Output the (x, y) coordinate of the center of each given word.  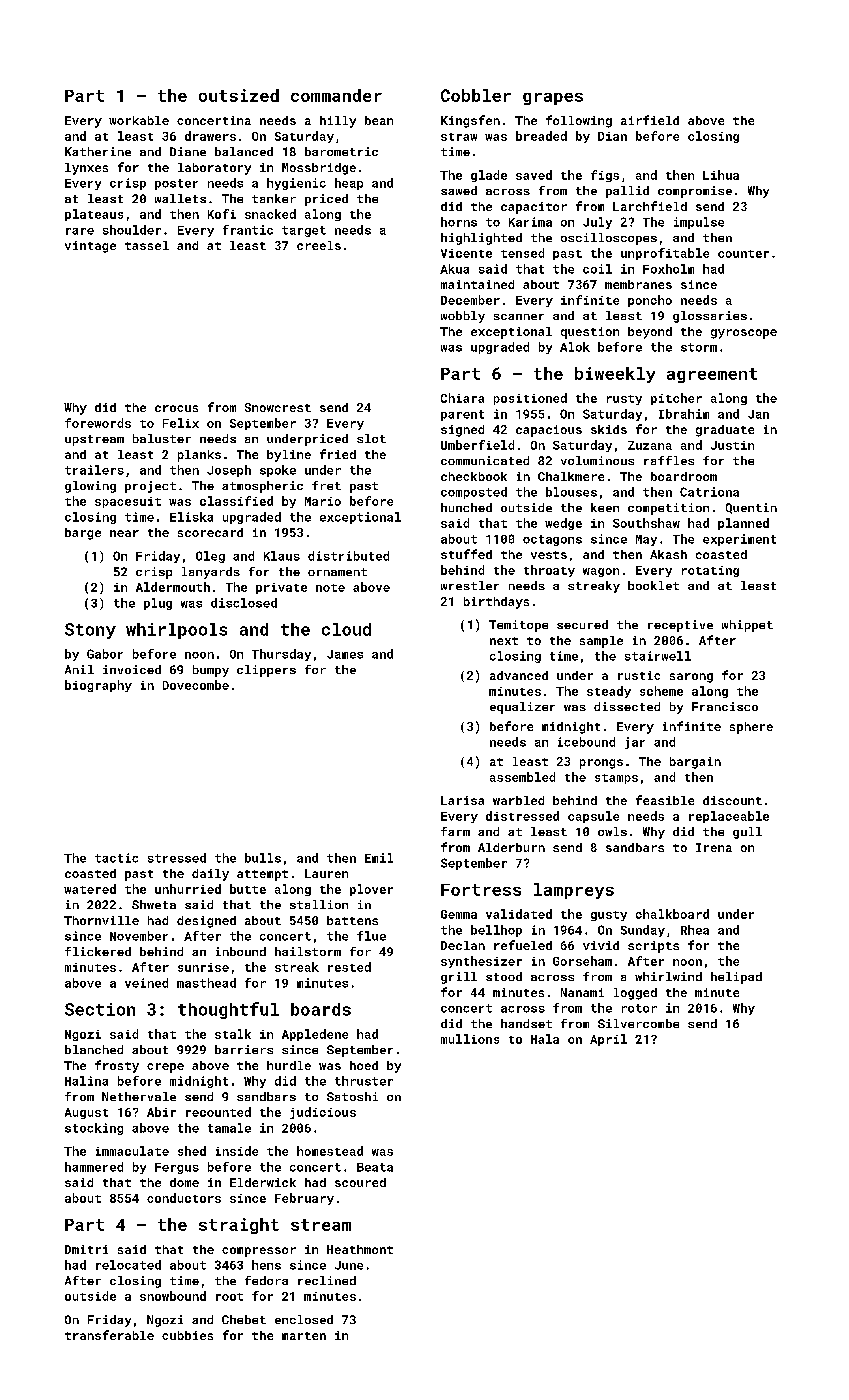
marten (304, 1336)
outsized (239, 95)
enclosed (304, 1319)
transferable (109, 1335)
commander (336, 95)
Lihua (721, 175)
